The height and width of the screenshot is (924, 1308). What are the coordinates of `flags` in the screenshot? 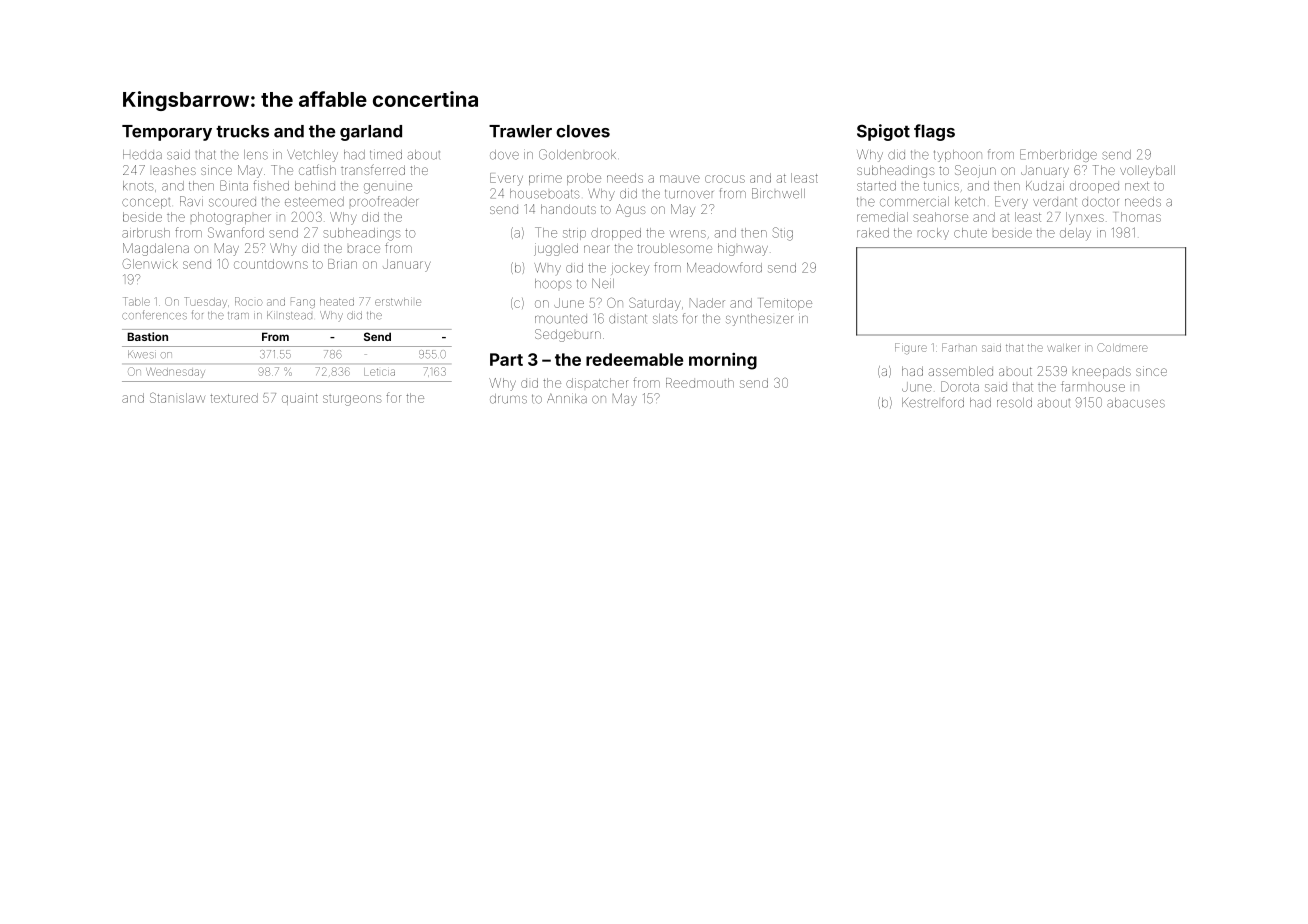 It's located at (934, 132).
